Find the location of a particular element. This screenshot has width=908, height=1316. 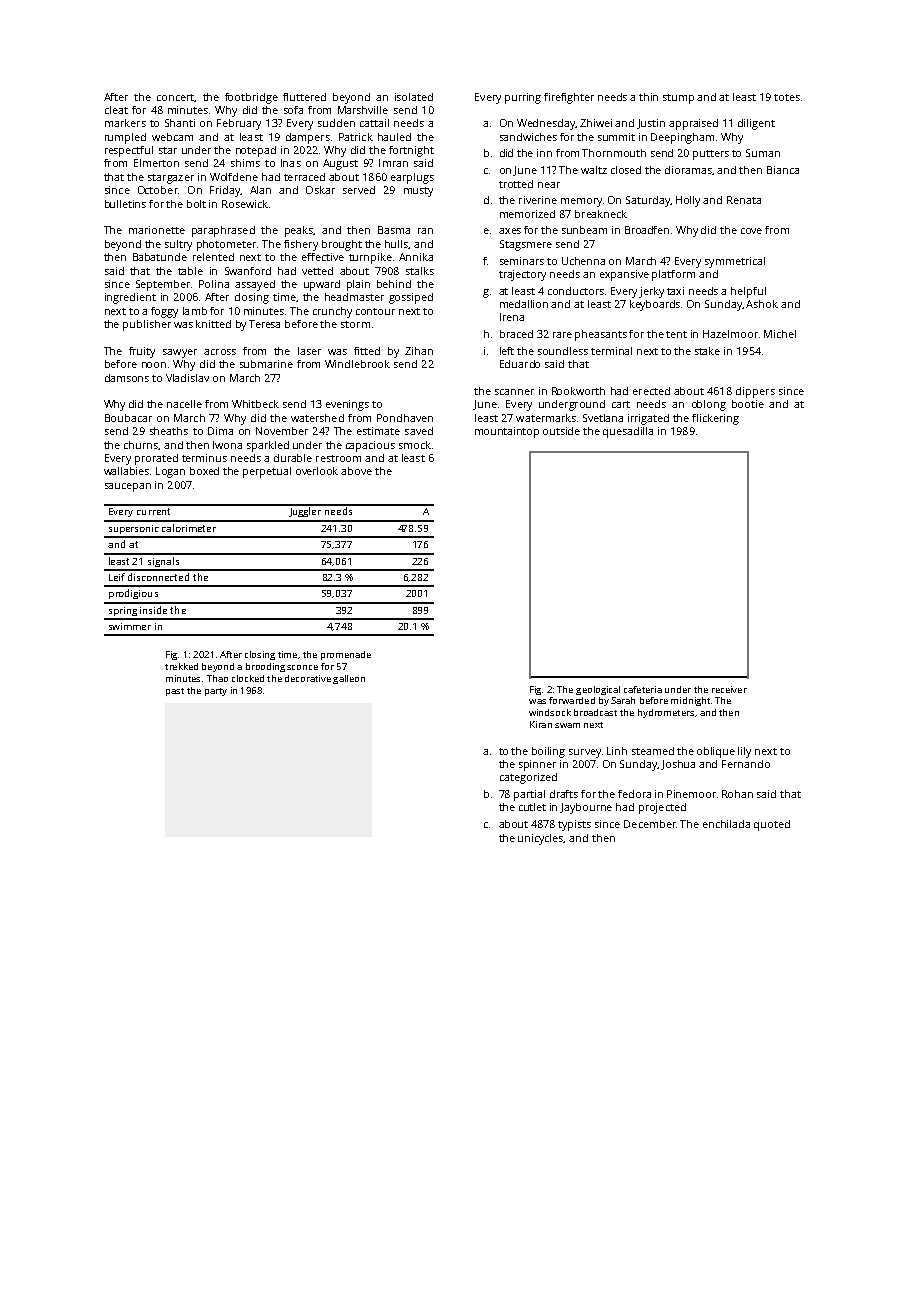

receiver is located at coordinates (729, 689).
